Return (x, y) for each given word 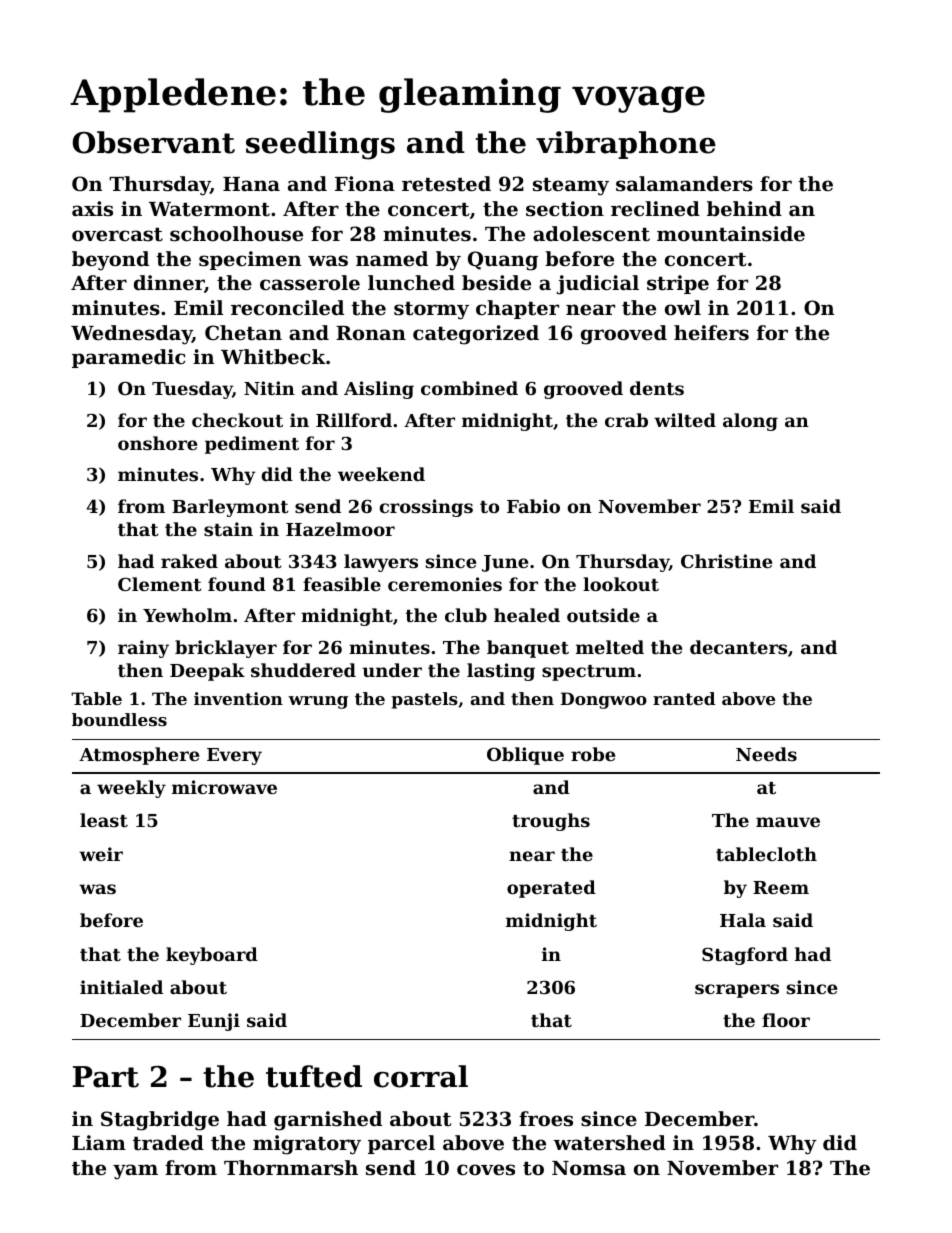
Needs (766, 754)
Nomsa (589, 1168)
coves (486, 1170)
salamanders (684, 184)
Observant (153, 142)
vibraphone (626, 145)
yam (135, 1172)
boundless (119, 719)
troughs (551, 822)
